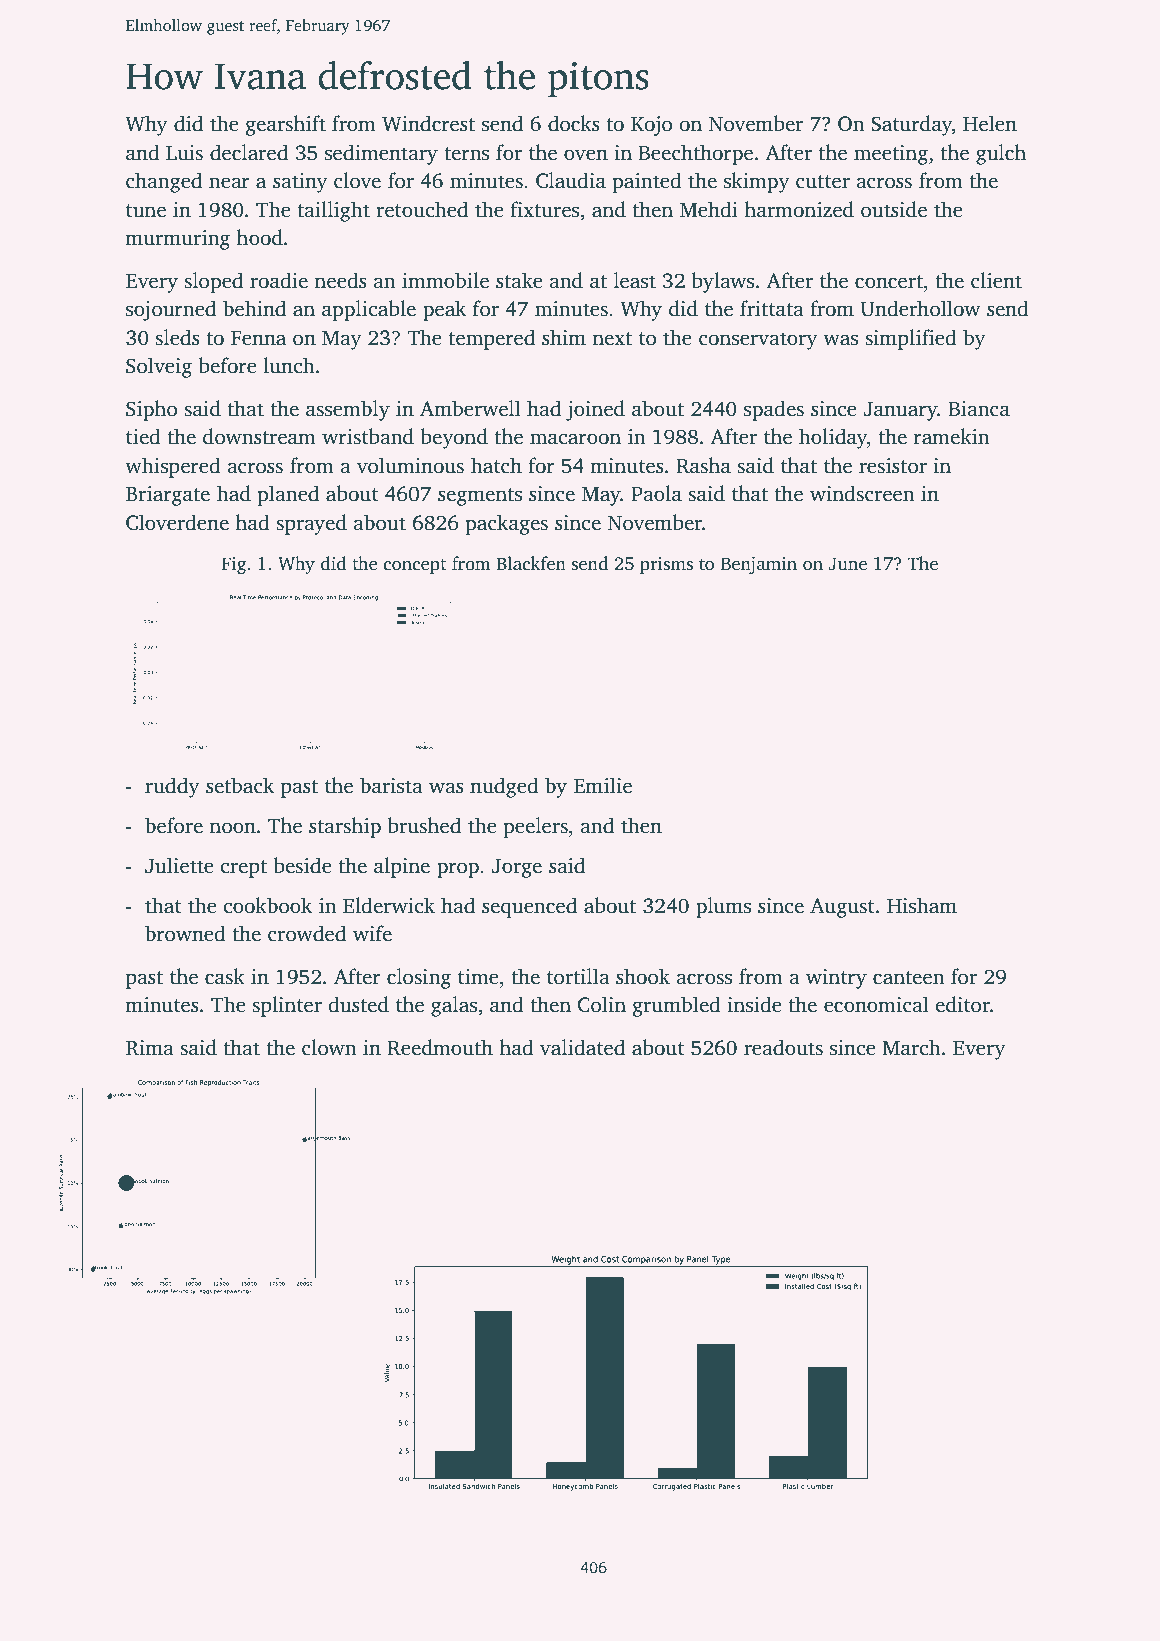 This screenshot has width=1160, height=1641. What do you see at coordinates (150, 1048) in the screenshot?
I see `Rima` at bounding box center [150, 1048].
